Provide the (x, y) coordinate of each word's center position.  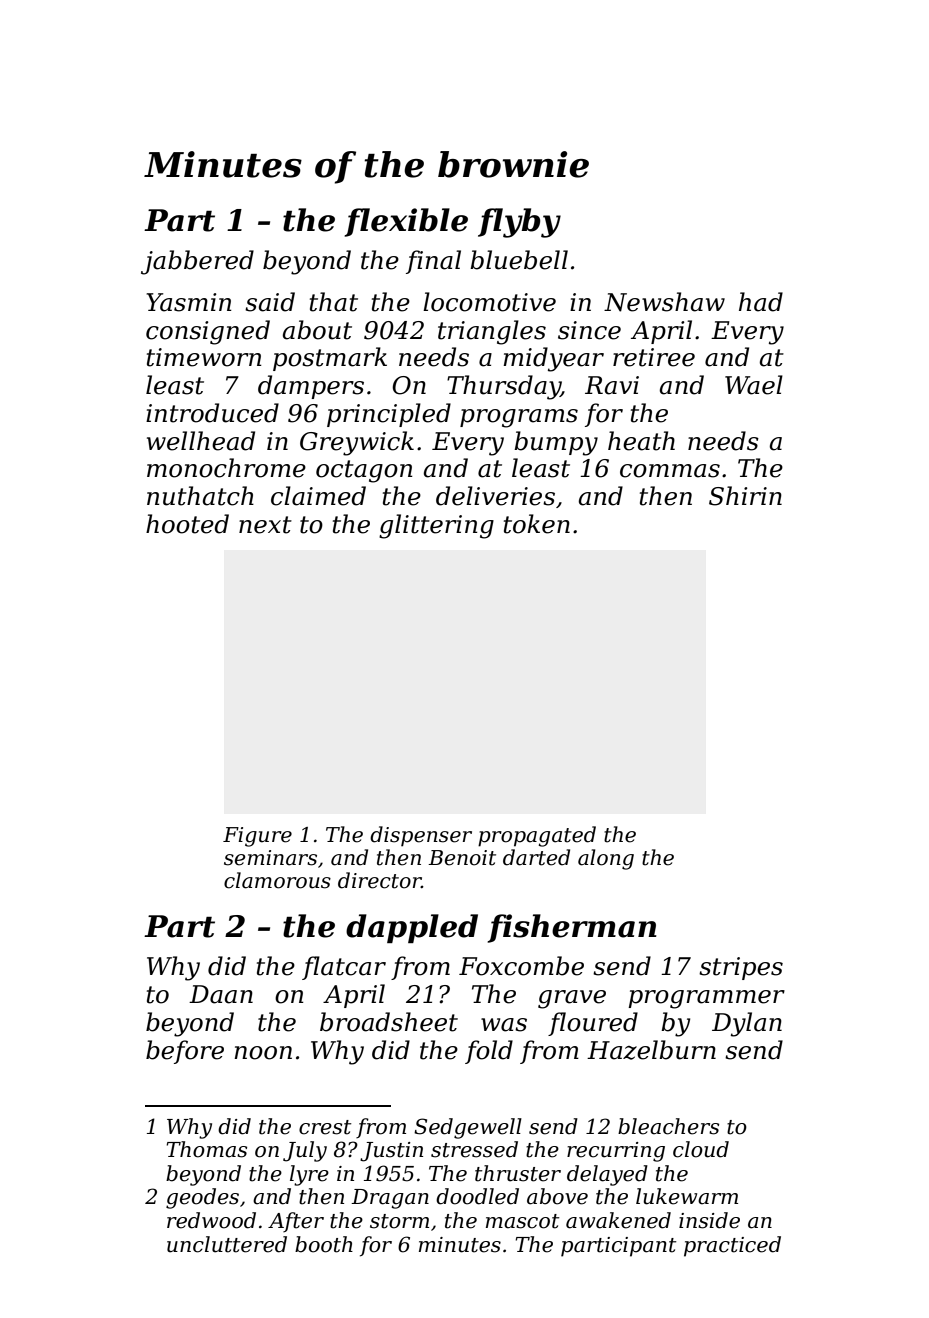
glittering (436, 526)
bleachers (668, 1126)
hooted (187, 524)
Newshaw (664, 302)
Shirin (745, 496)
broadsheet (389, 1022)
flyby (519, 223)
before (185, 1052)
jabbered (197, 262)
